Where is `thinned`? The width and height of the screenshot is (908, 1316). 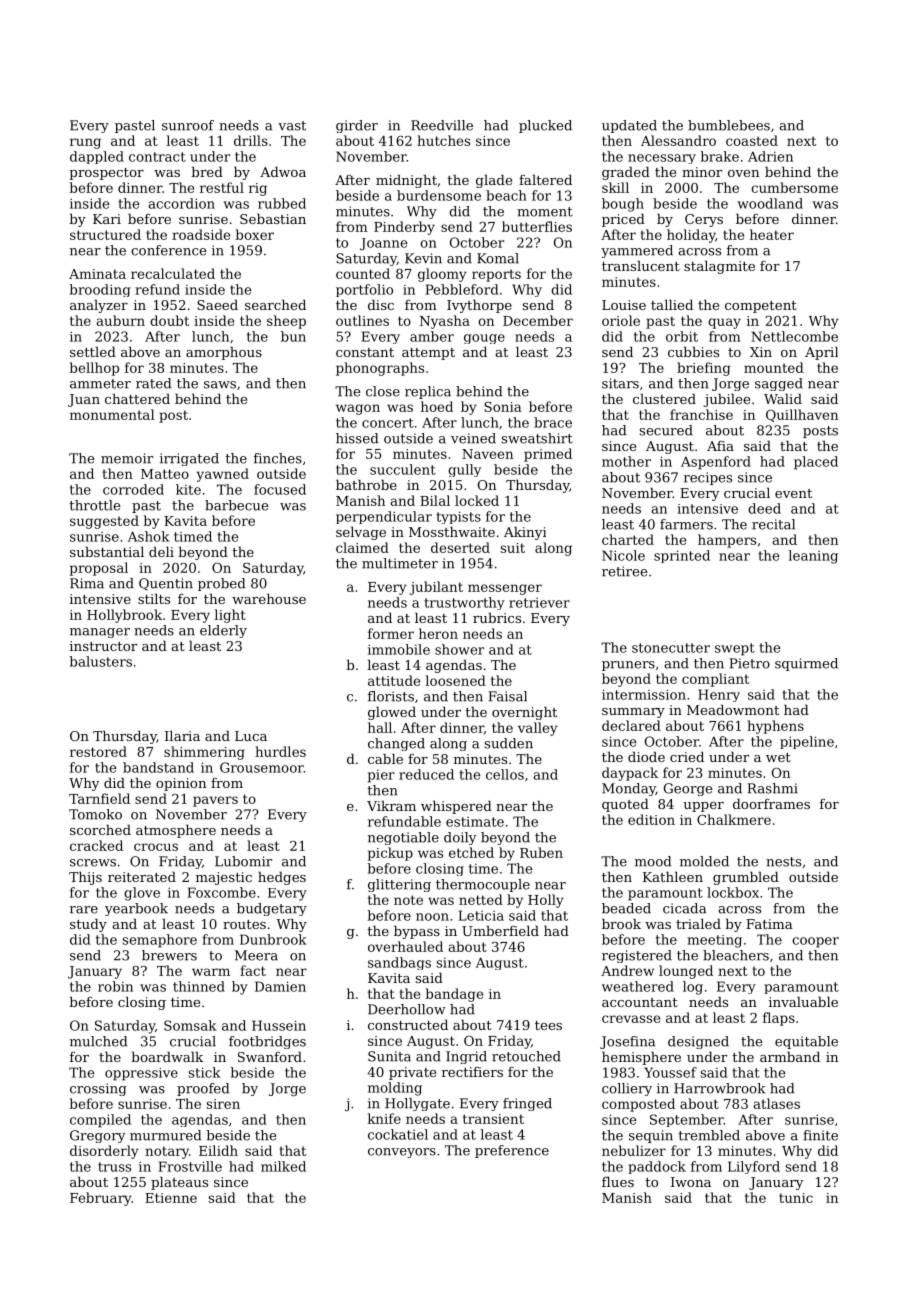 thinned is located at coordinates (199, 986).
